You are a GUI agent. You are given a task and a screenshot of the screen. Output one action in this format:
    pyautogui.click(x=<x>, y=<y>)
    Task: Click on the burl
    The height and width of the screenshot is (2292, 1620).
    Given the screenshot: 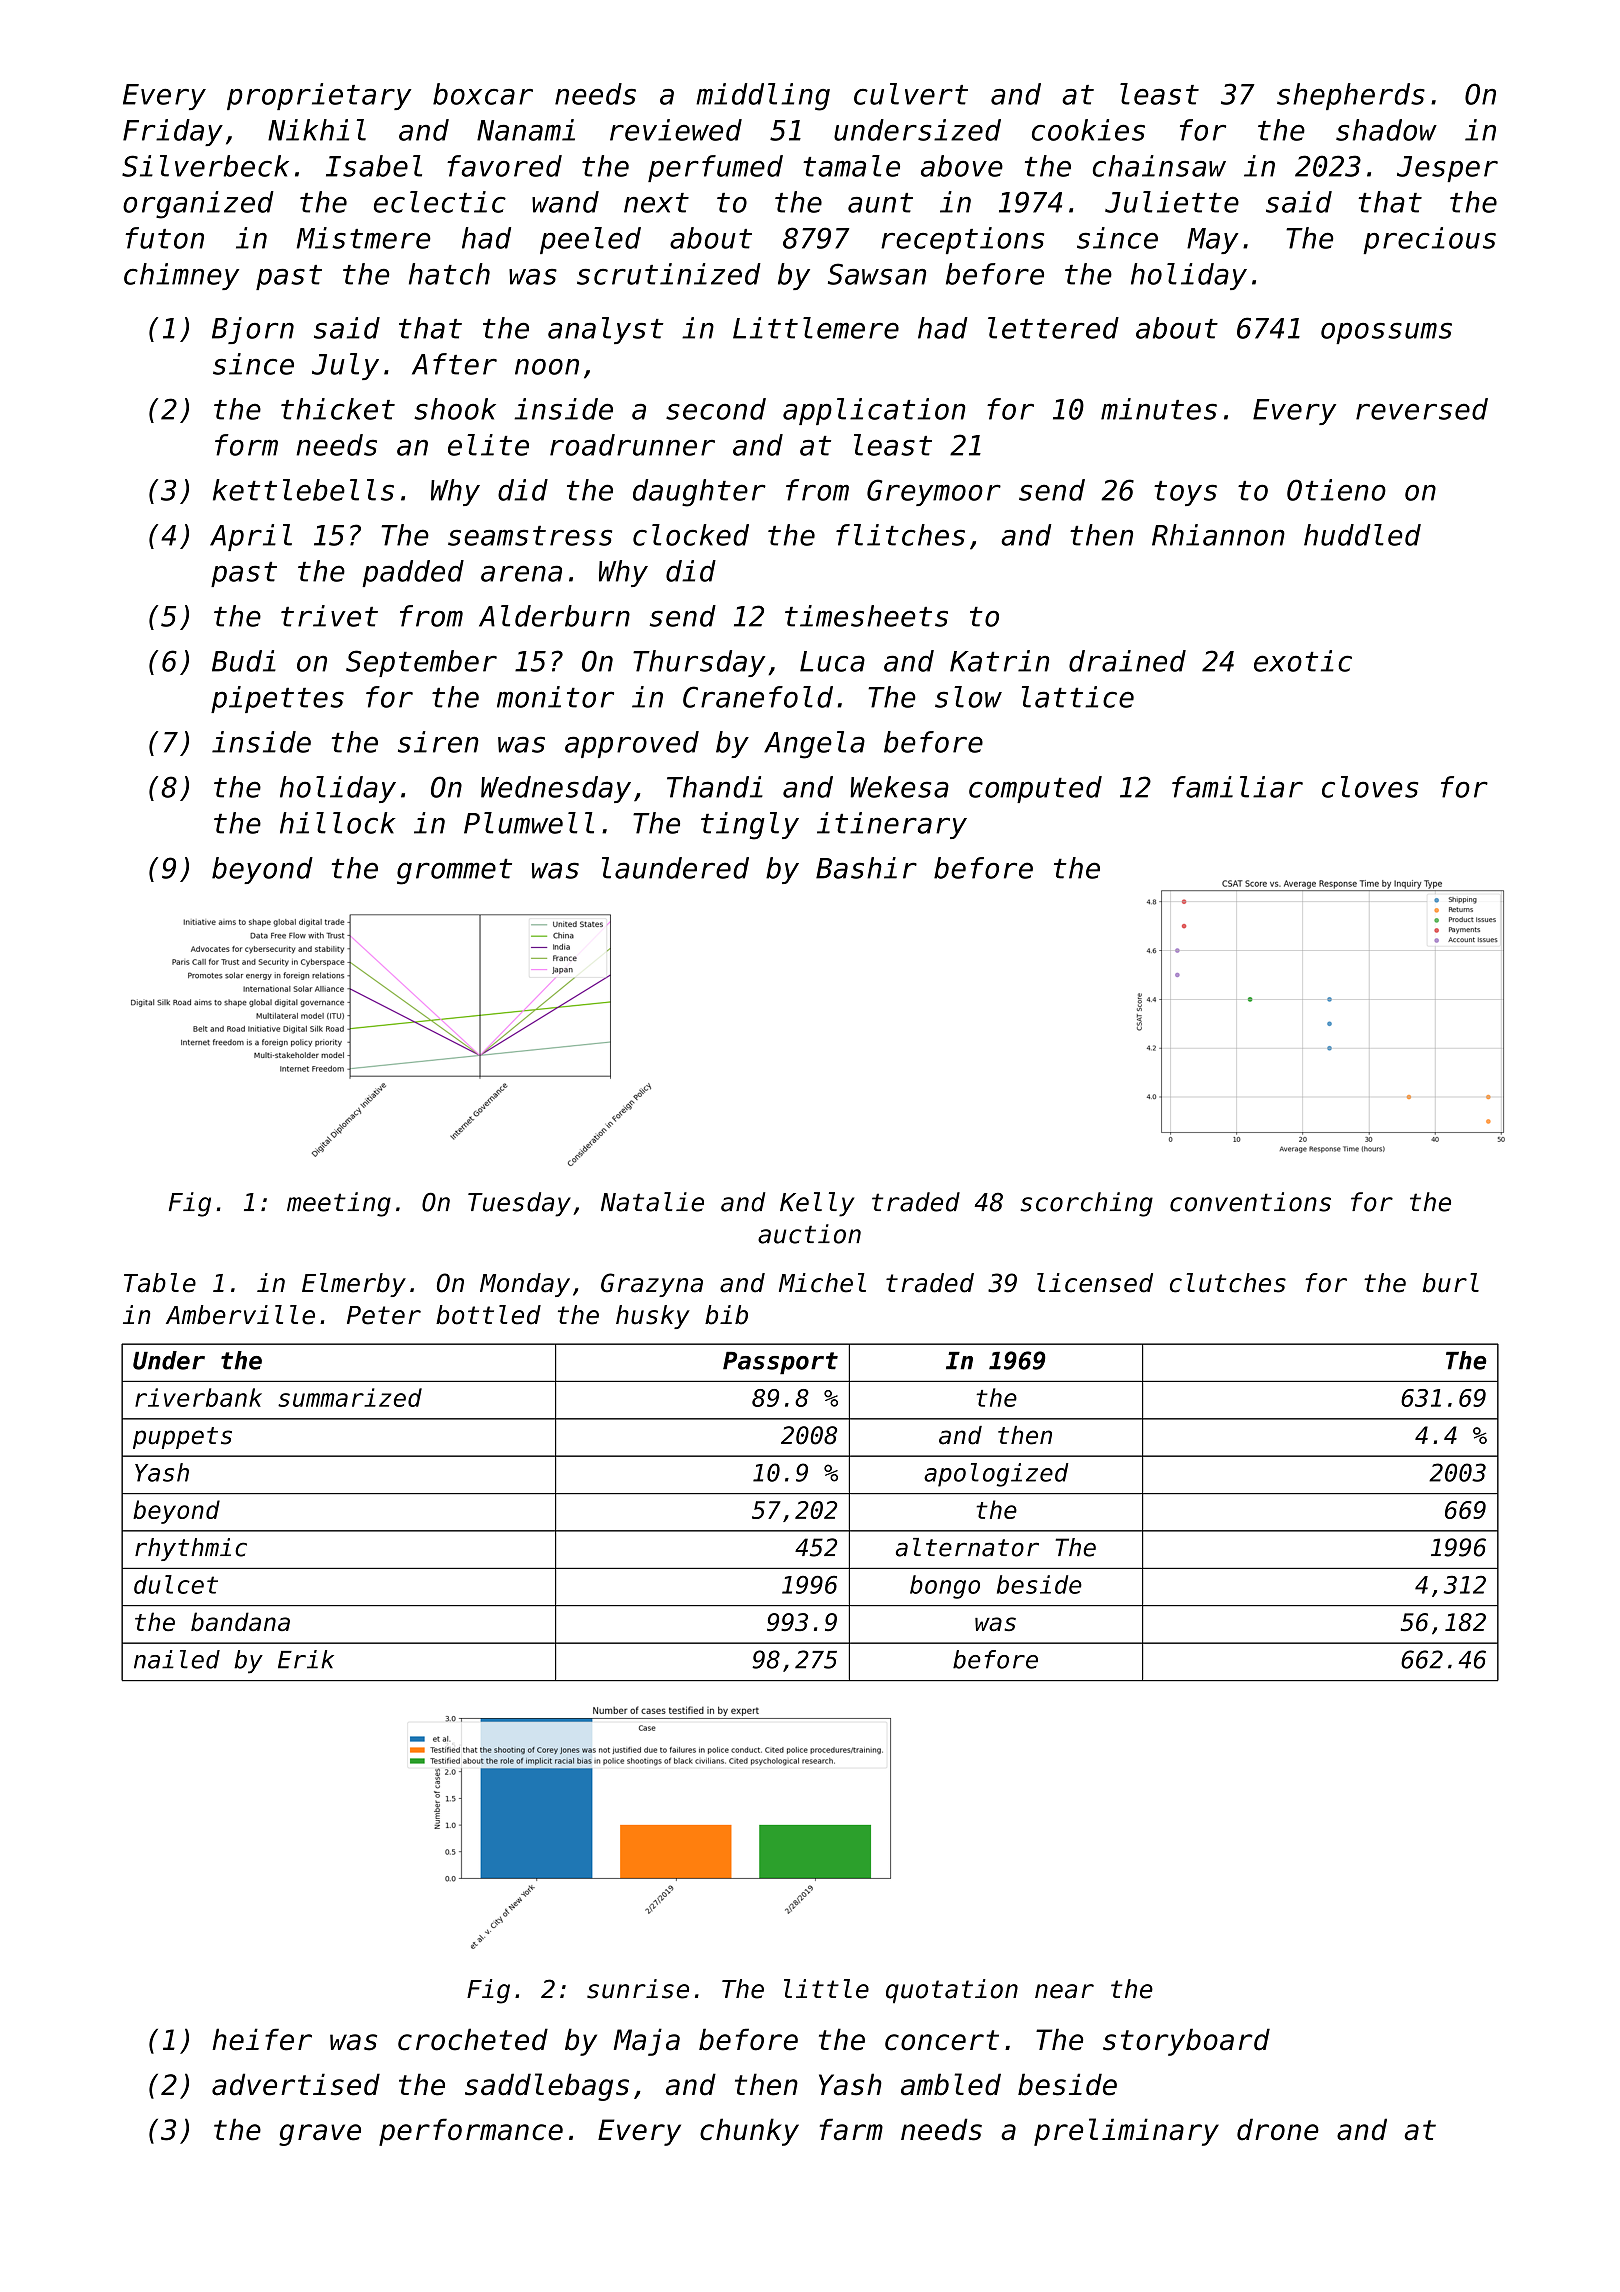 What is the action you would take?
    pyautogui.click(x=1450, y=1283)
